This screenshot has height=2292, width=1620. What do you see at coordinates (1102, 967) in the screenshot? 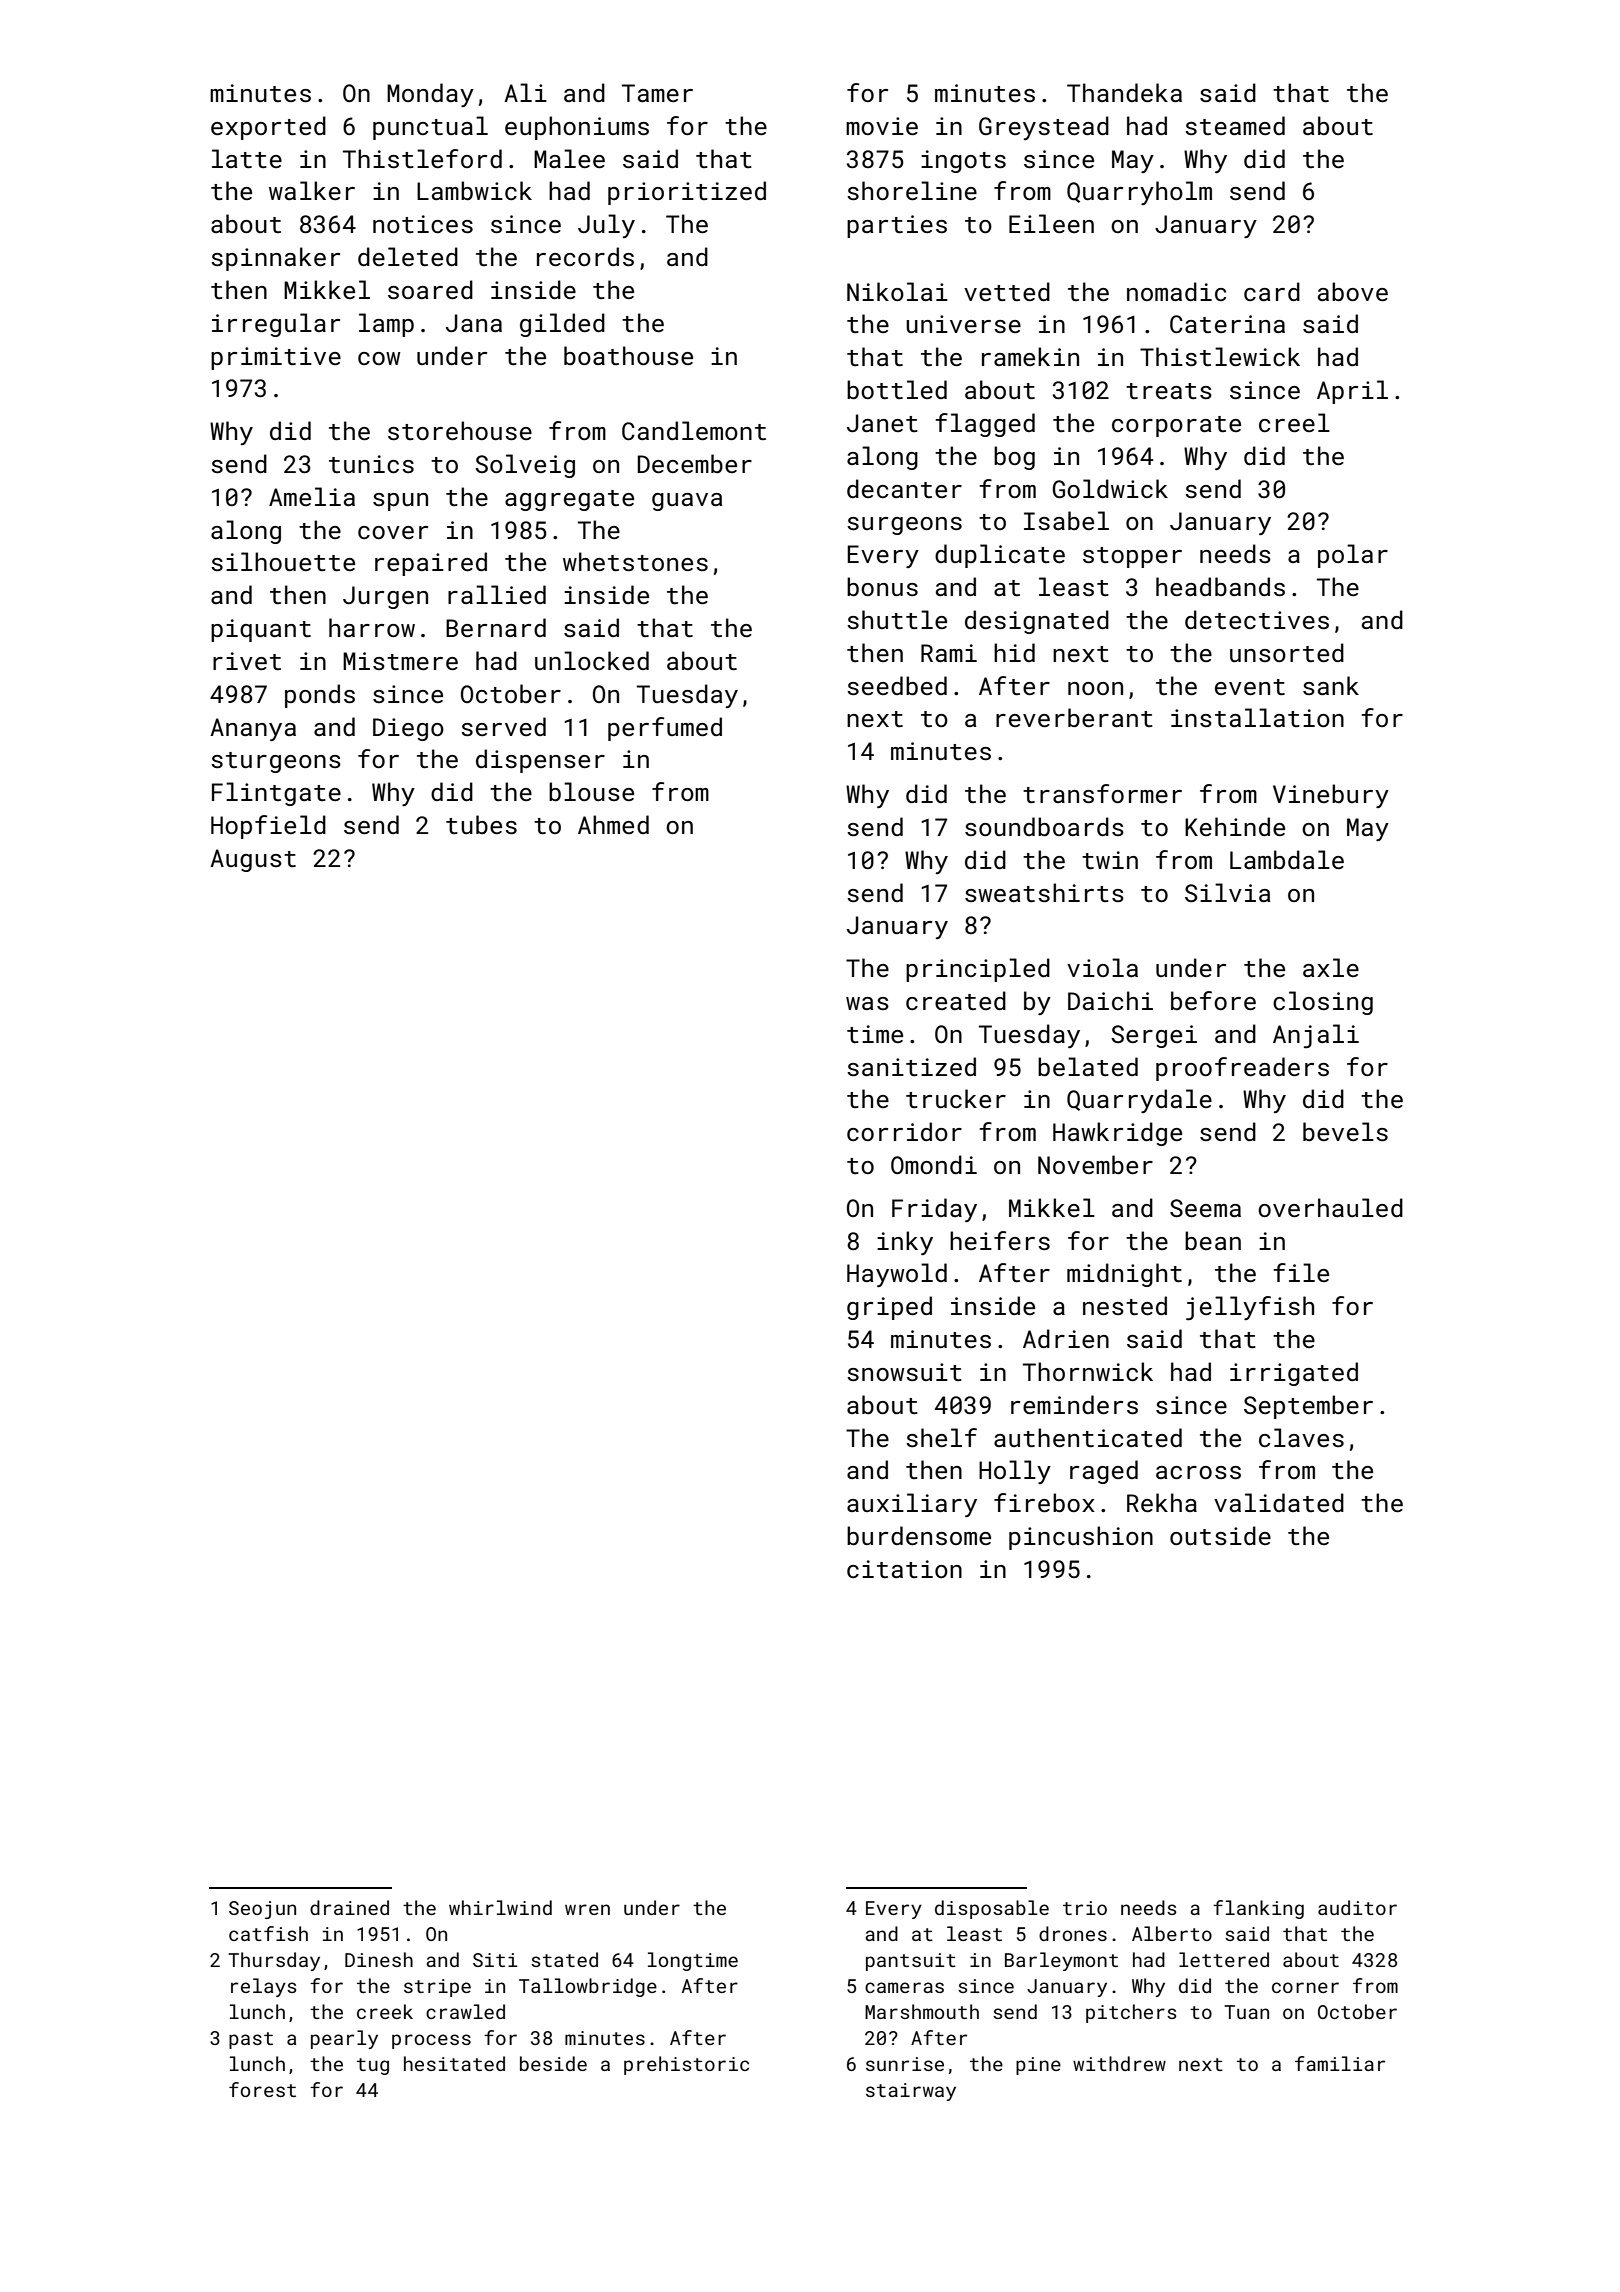
I see `viola` at bounding box center [1102, 967].
